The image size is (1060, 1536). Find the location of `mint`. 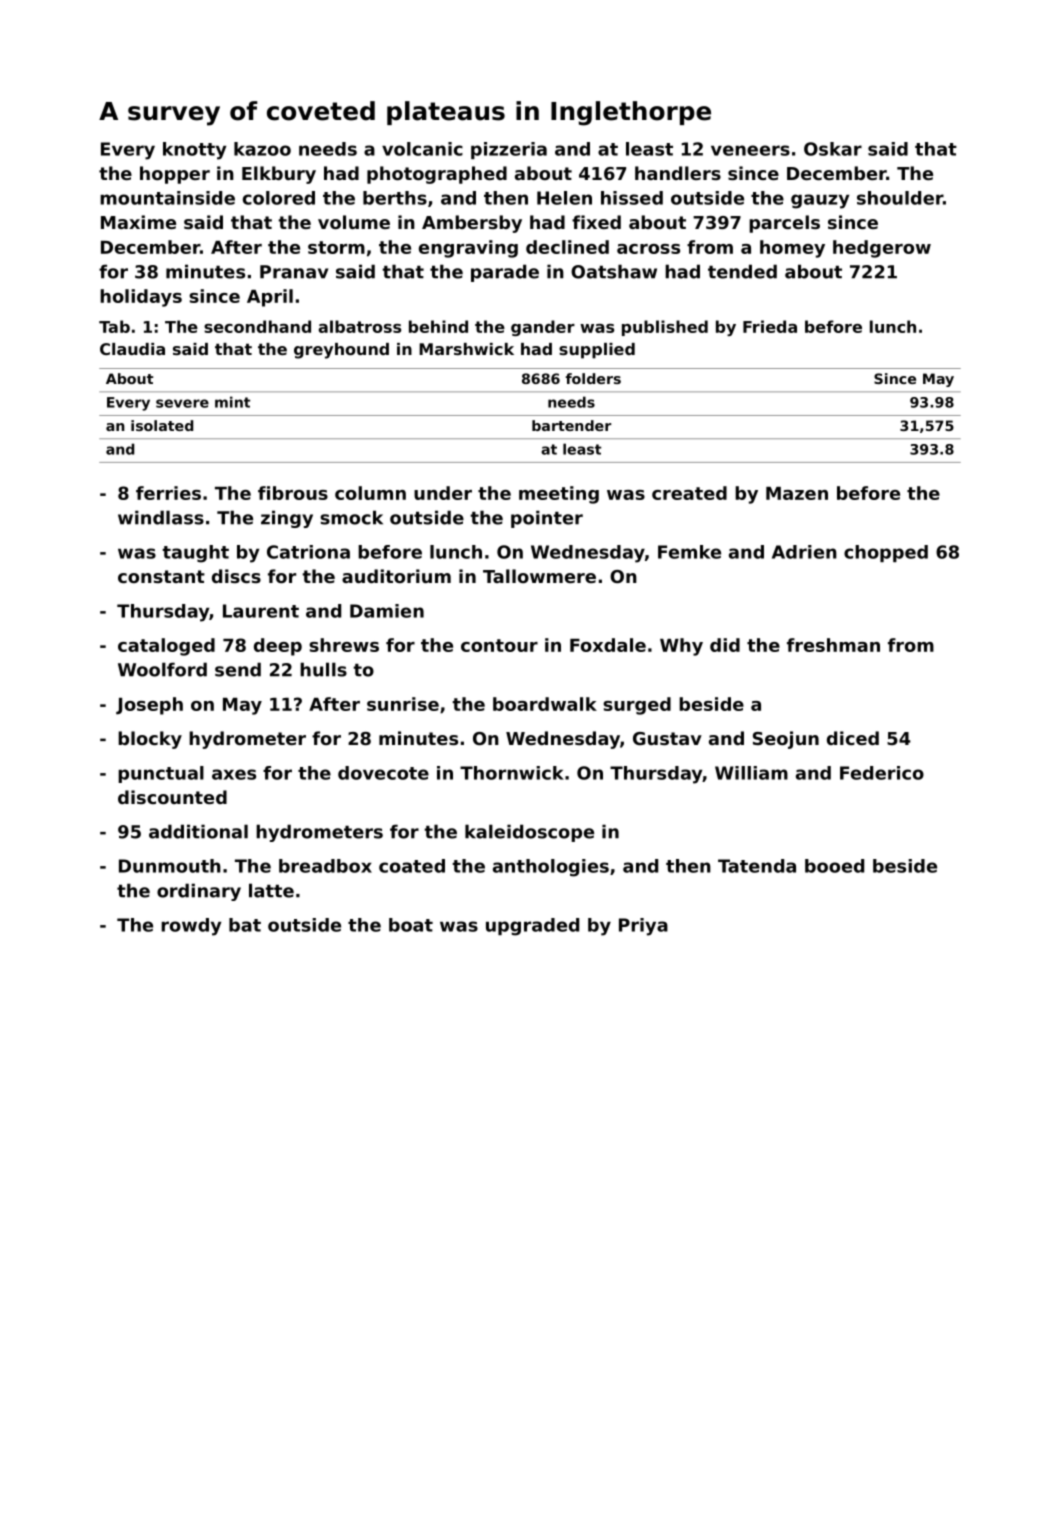

mint is located at coordinates (232, 402).
